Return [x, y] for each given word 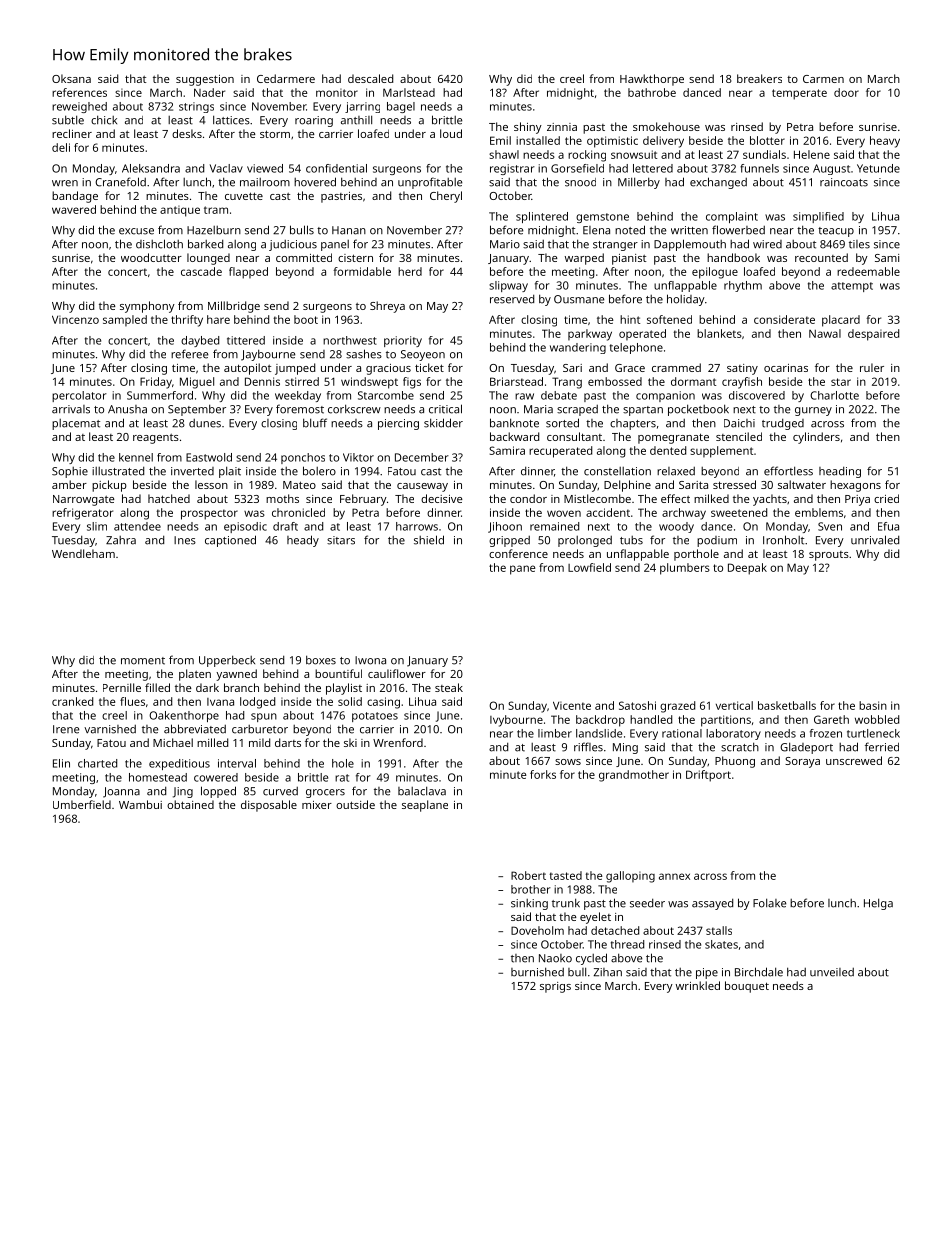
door [846, 92]
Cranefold [120, 182]
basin [873, 705]
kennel [136, 457]
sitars [341, 540]
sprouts [829, 556]
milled [212, 742]
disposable [269, 806]
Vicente [572, 705]
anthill [356, 120]
